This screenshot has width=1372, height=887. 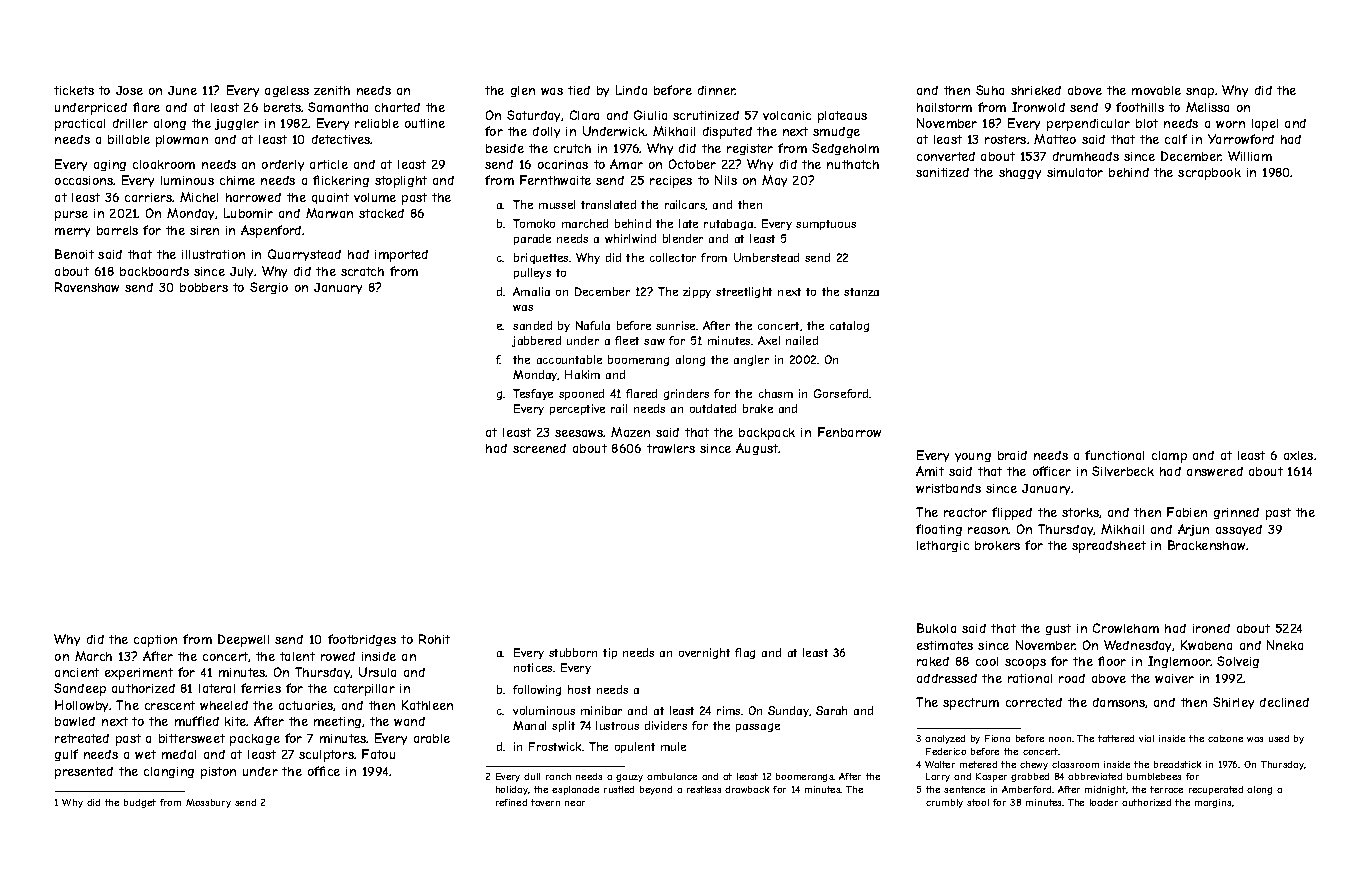 I want to click on sumptuous, so click(x=826, y=225).
